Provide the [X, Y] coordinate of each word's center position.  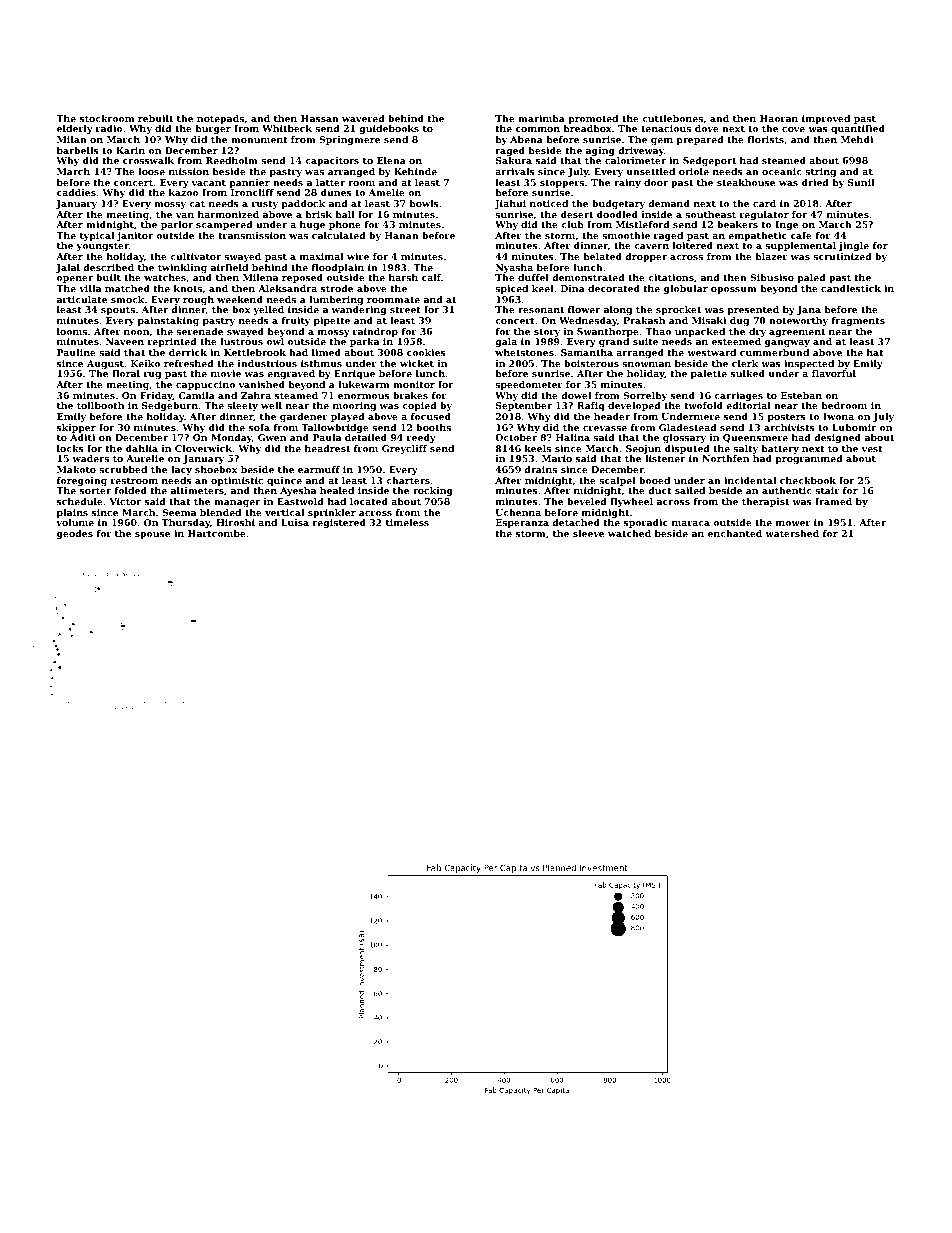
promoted [593, 119]
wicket [417, 363]
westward [711, 352]
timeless [407, 522]
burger [213, 129]
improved [826, 119]
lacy [181, 470]
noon [136, 332]
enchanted [735, 533]
